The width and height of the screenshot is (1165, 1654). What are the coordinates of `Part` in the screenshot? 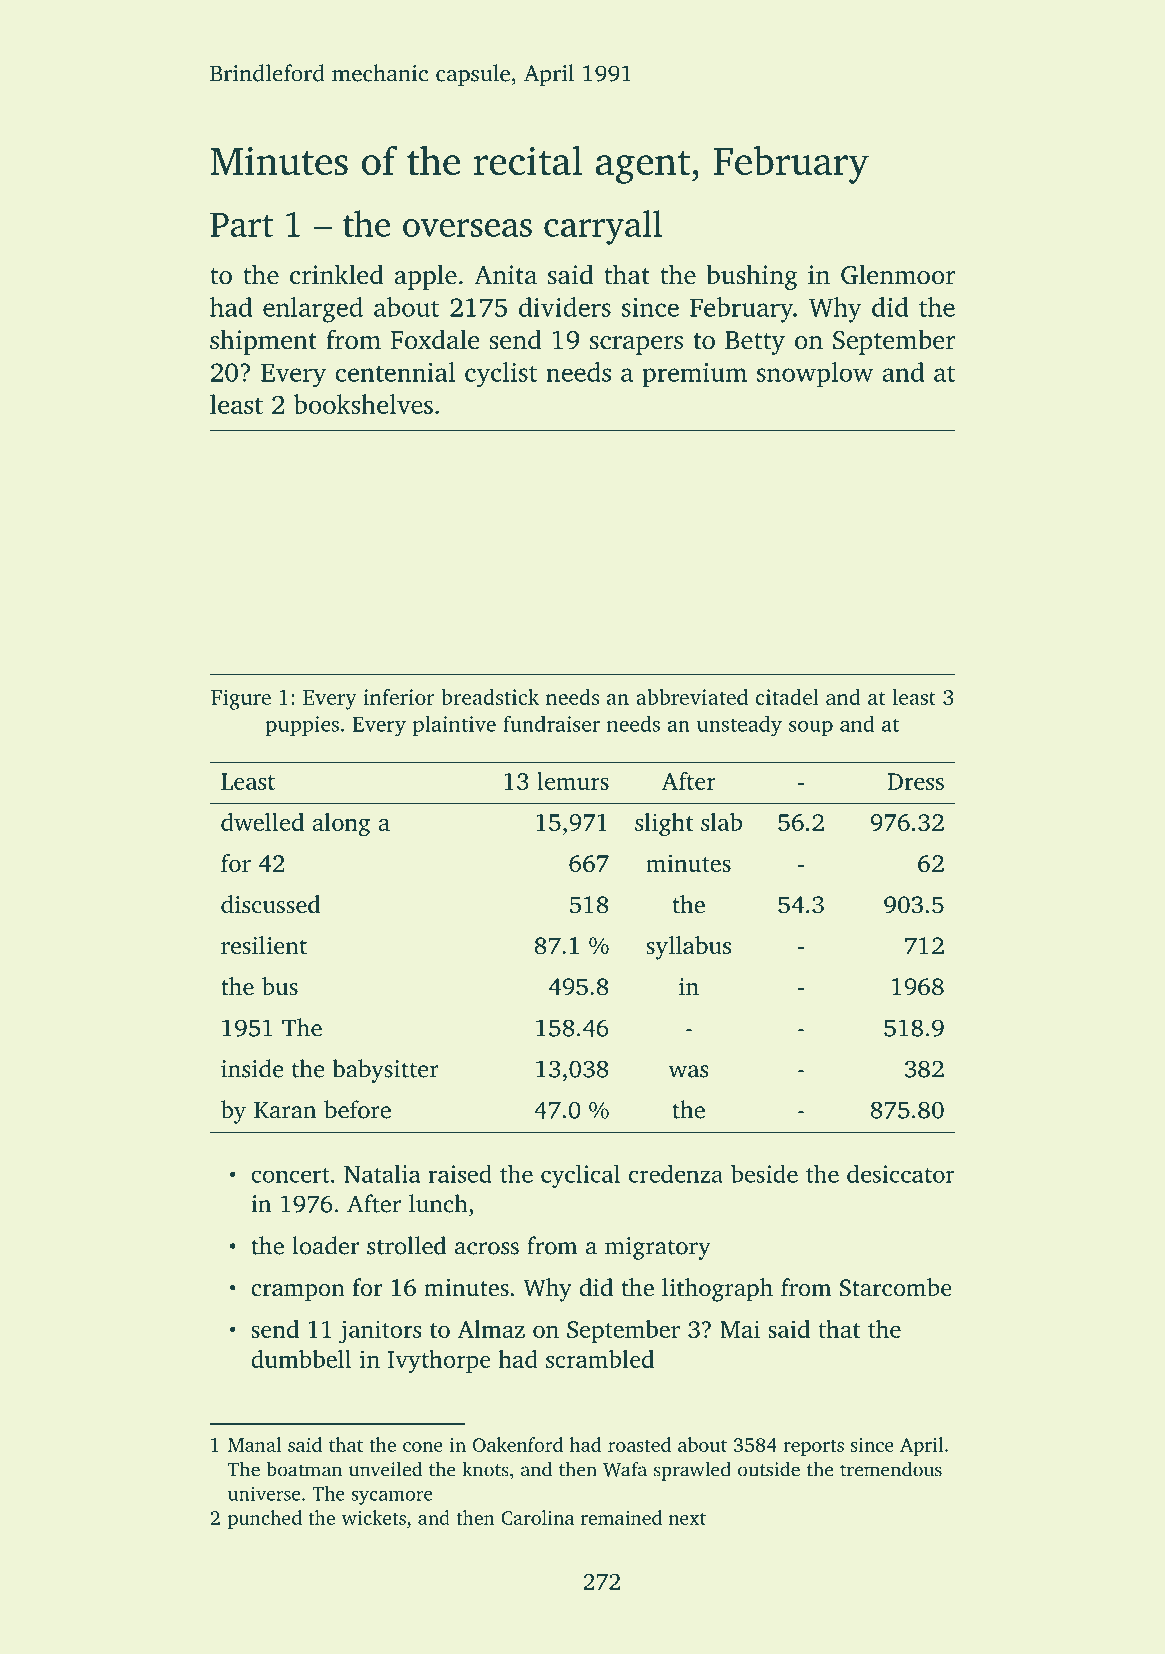 It's located at (241, 225).
